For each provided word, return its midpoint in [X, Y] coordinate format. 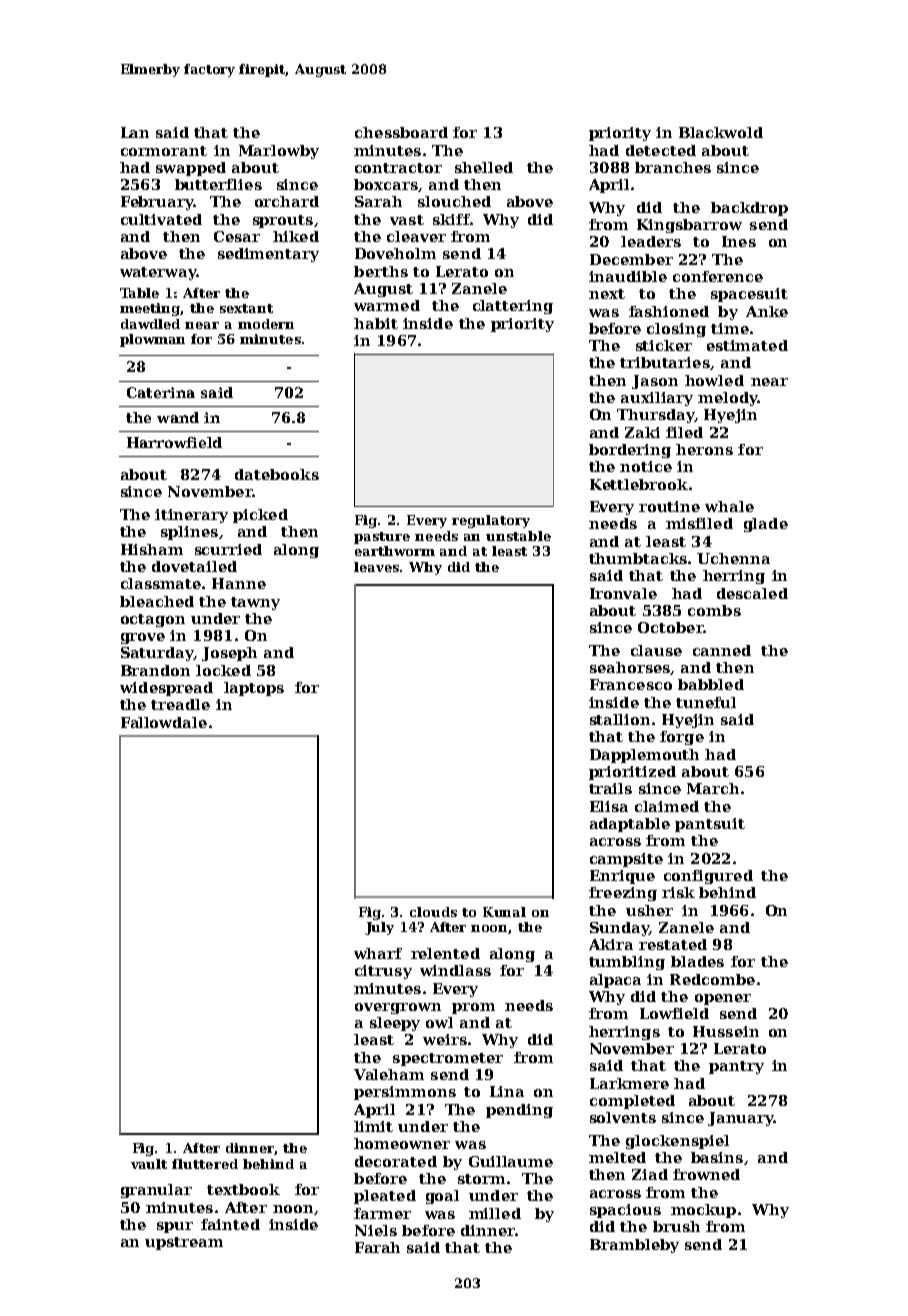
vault [149, 1164]
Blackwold [721, 132]
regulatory [491, 521]
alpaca [615, 981]
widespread [166, 689]
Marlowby [279, 152]
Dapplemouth [644, 756]
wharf [378, 953]
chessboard [401, 132]
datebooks [277, 474]
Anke [767, 311]
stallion [620, 719]
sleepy [395, 1024]
